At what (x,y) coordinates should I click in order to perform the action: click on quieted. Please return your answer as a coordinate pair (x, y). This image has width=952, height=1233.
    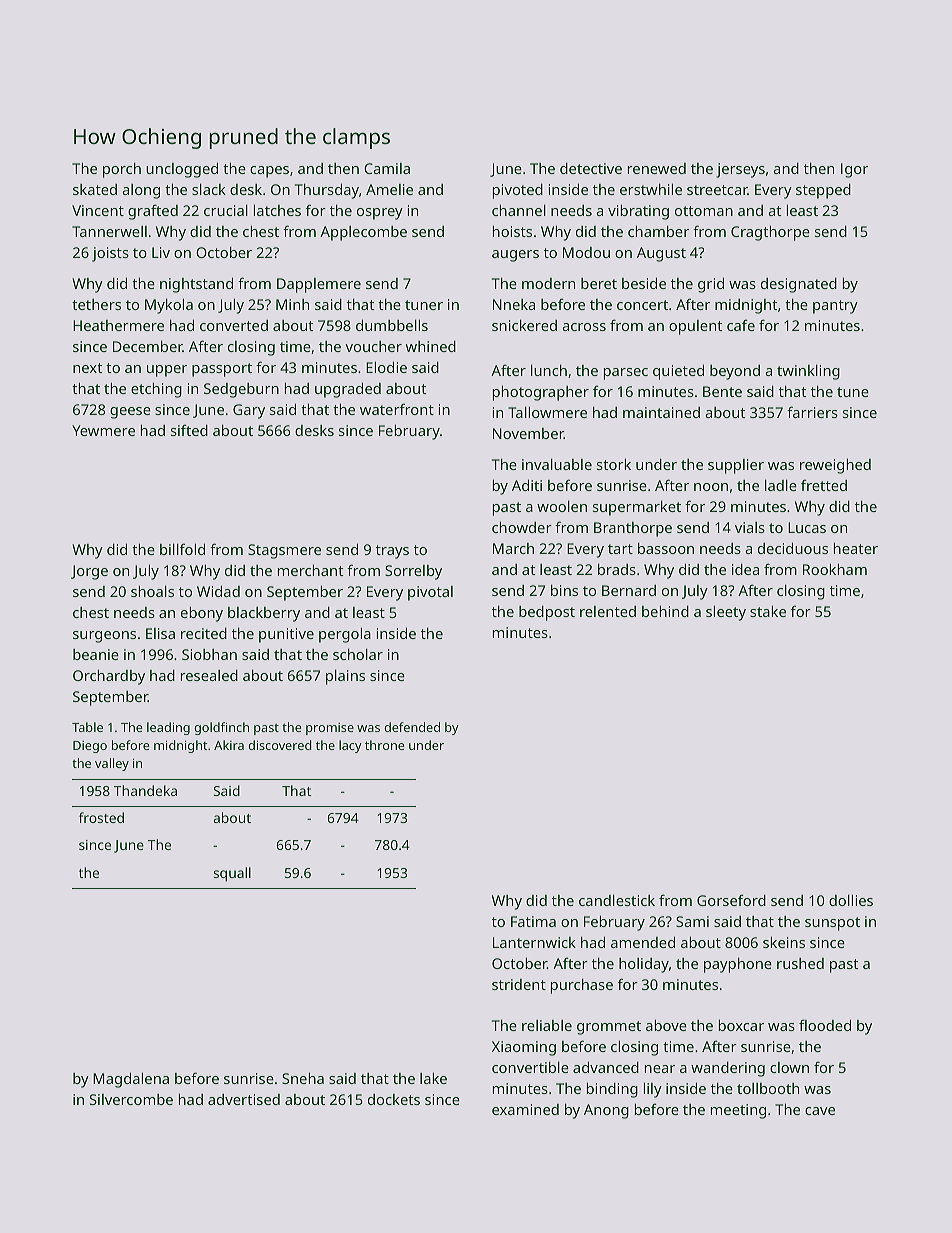
    Looking at the image, I should click on (678, 372).
